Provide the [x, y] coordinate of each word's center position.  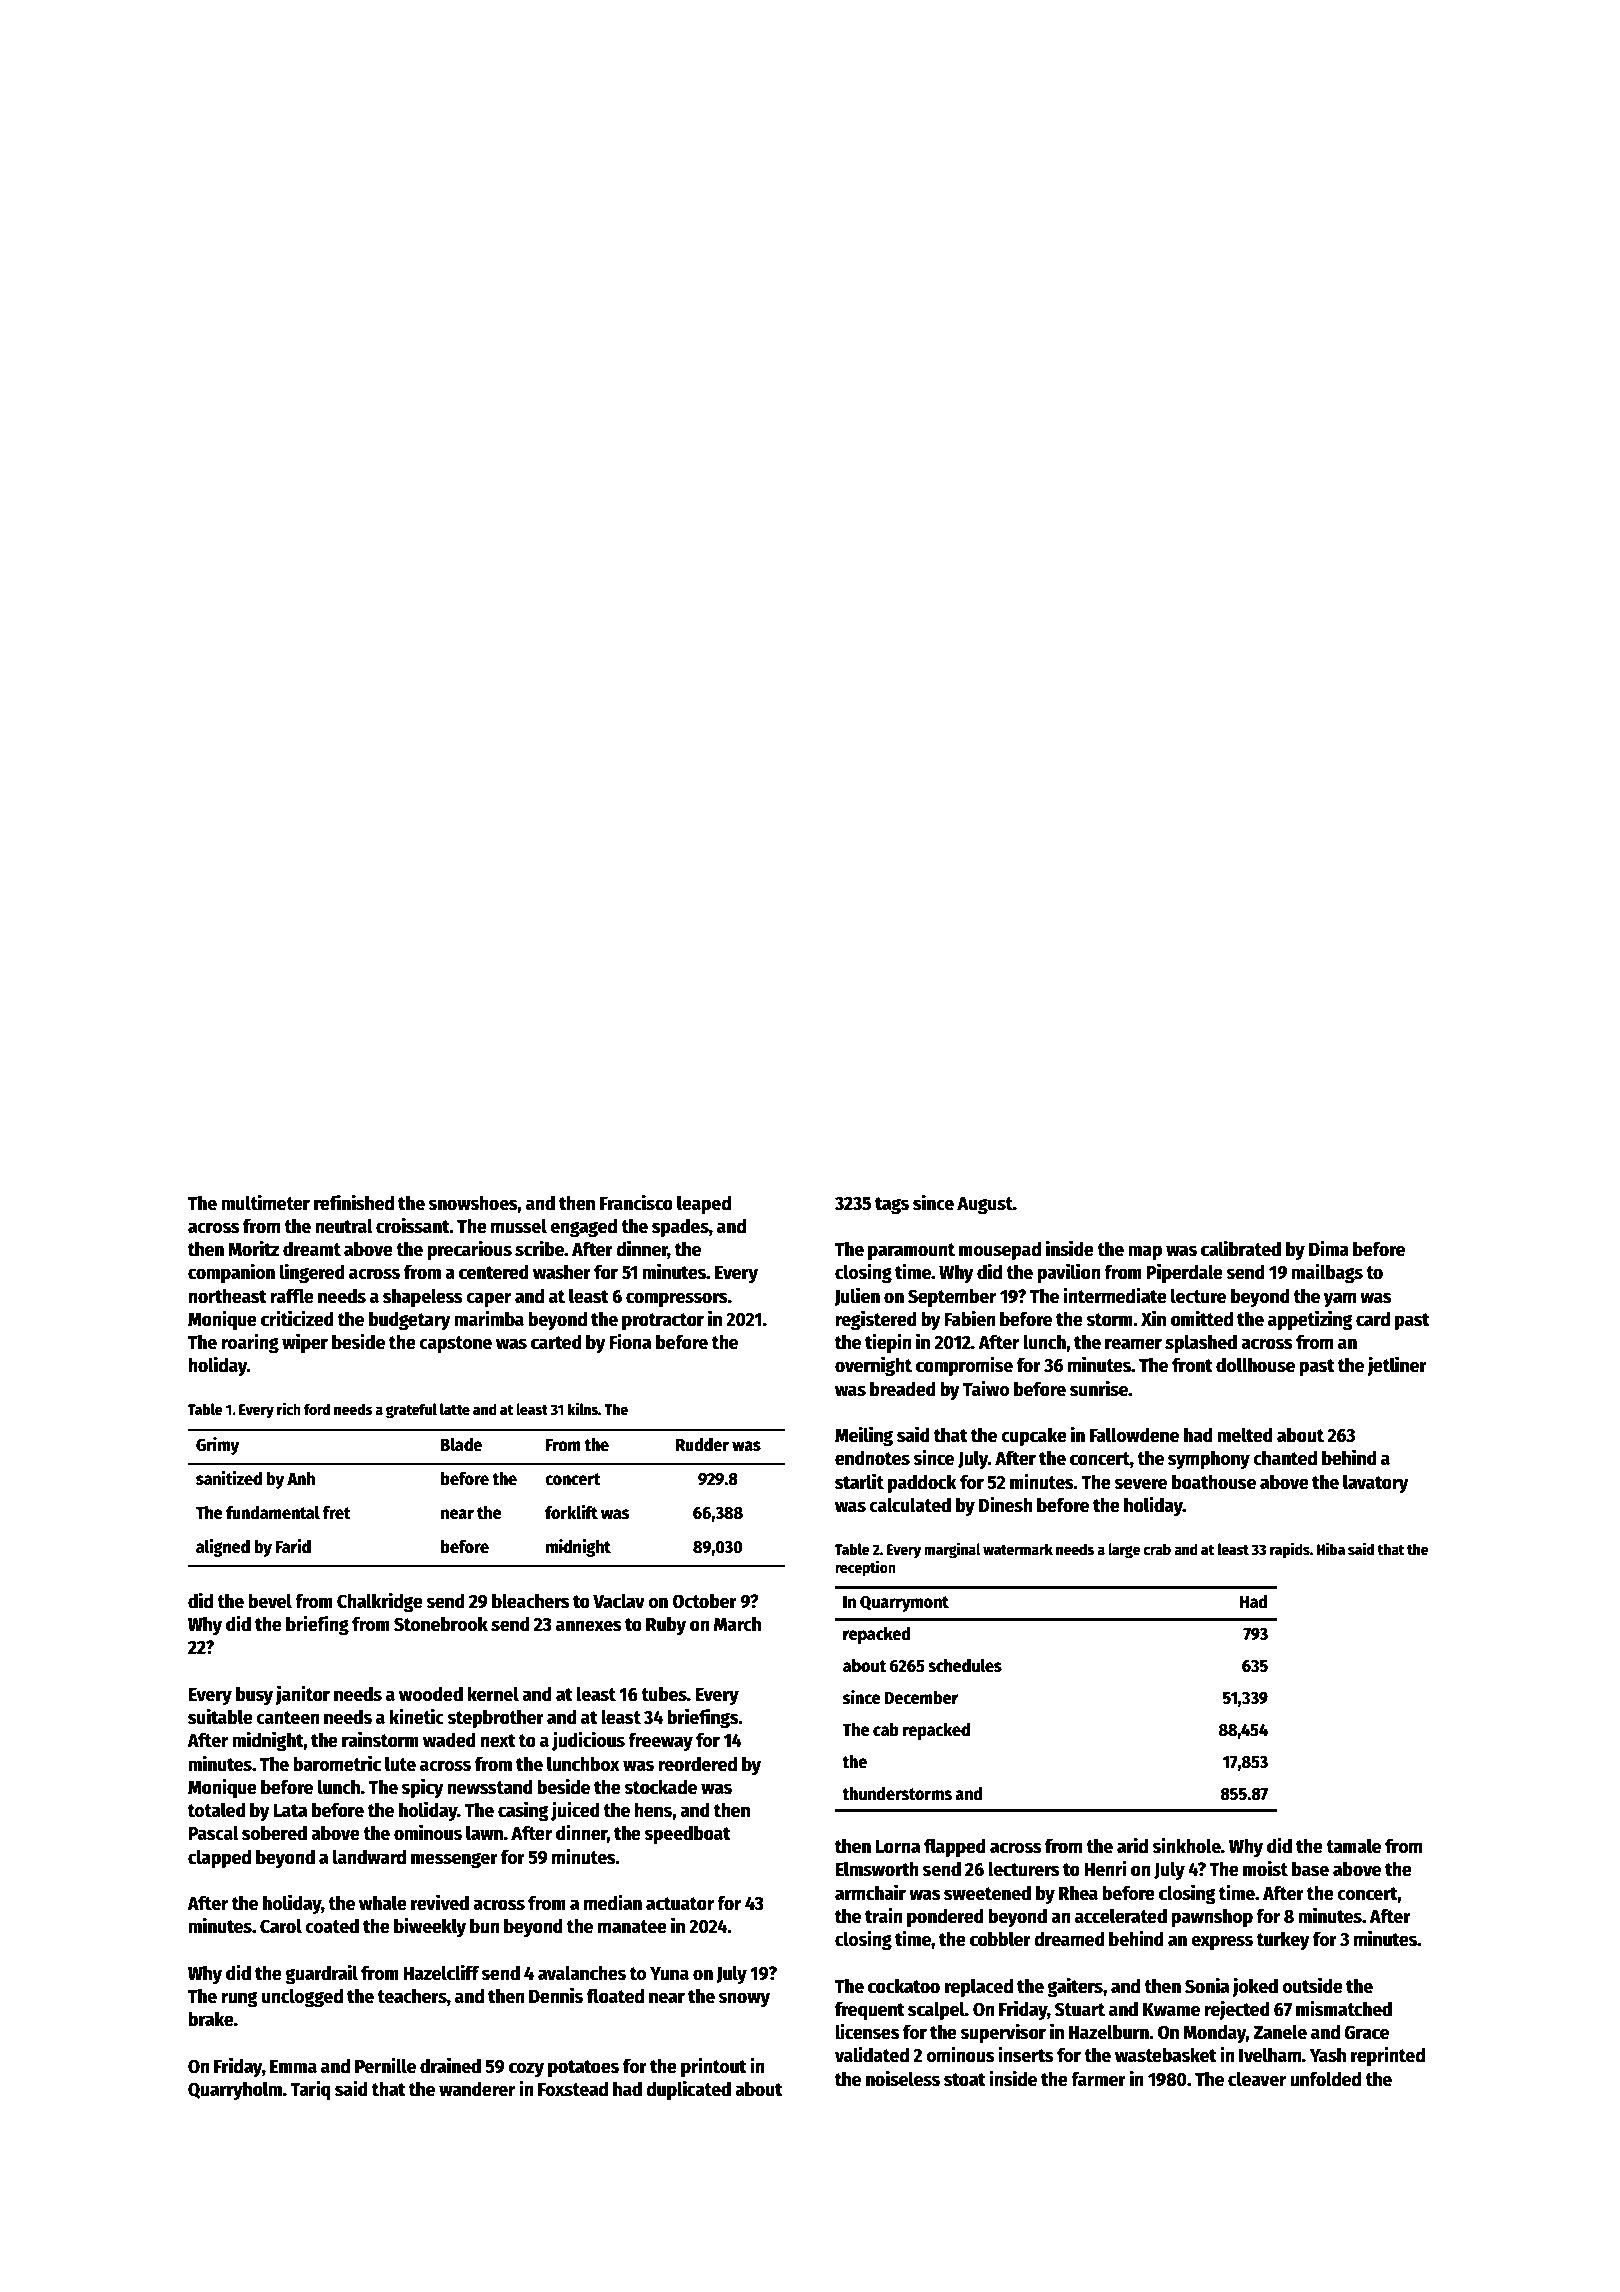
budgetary [410, 1320]
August [985, 1205]
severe [1141, 1484]
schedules [965, 1665]
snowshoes [473, 1203]
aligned [223, 1548]
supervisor [1003, 2033]
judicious [588, 1741]
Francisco [636, 1202]
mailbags [1327, 1273]
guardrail [321, 1974]
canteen [288, 1718]
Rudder [702, 1445]
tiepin [888, 1343]
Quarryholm [235, 2090]
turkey [1283, 1940]
